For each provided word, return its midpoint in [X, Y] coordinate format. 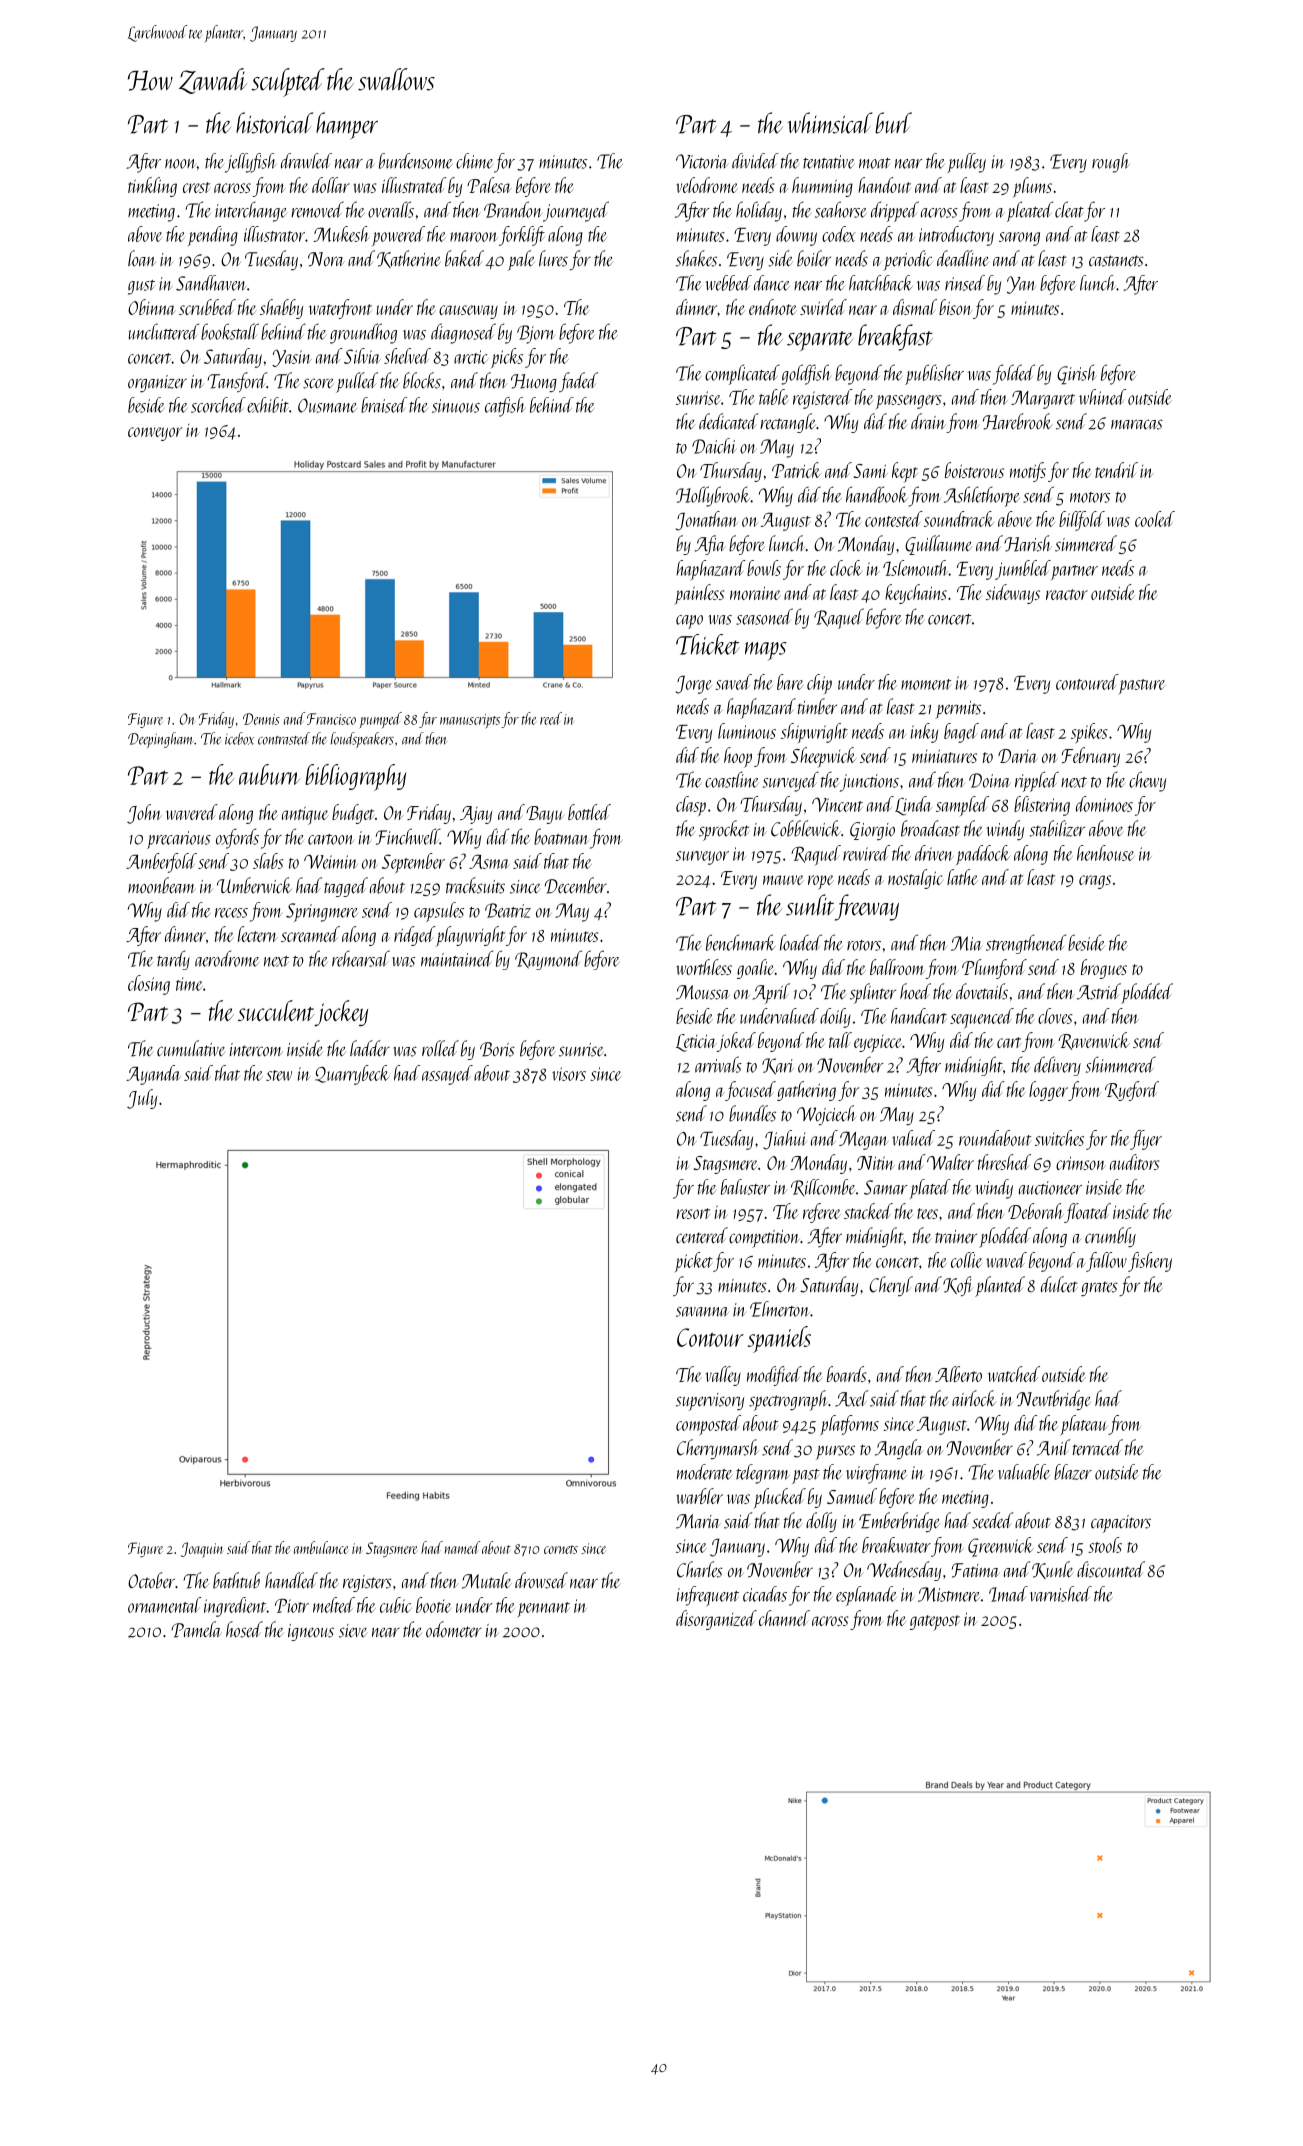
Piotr [292, 1605]
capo [689, 622]
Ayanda [153, 1075]
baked [464, 258]
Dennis [261, 719]
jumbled [1023, 570]
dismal [915, 307]
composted [708, 1425]
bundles [752, 1113]
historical [274, 123]
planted [1000, 1286]
